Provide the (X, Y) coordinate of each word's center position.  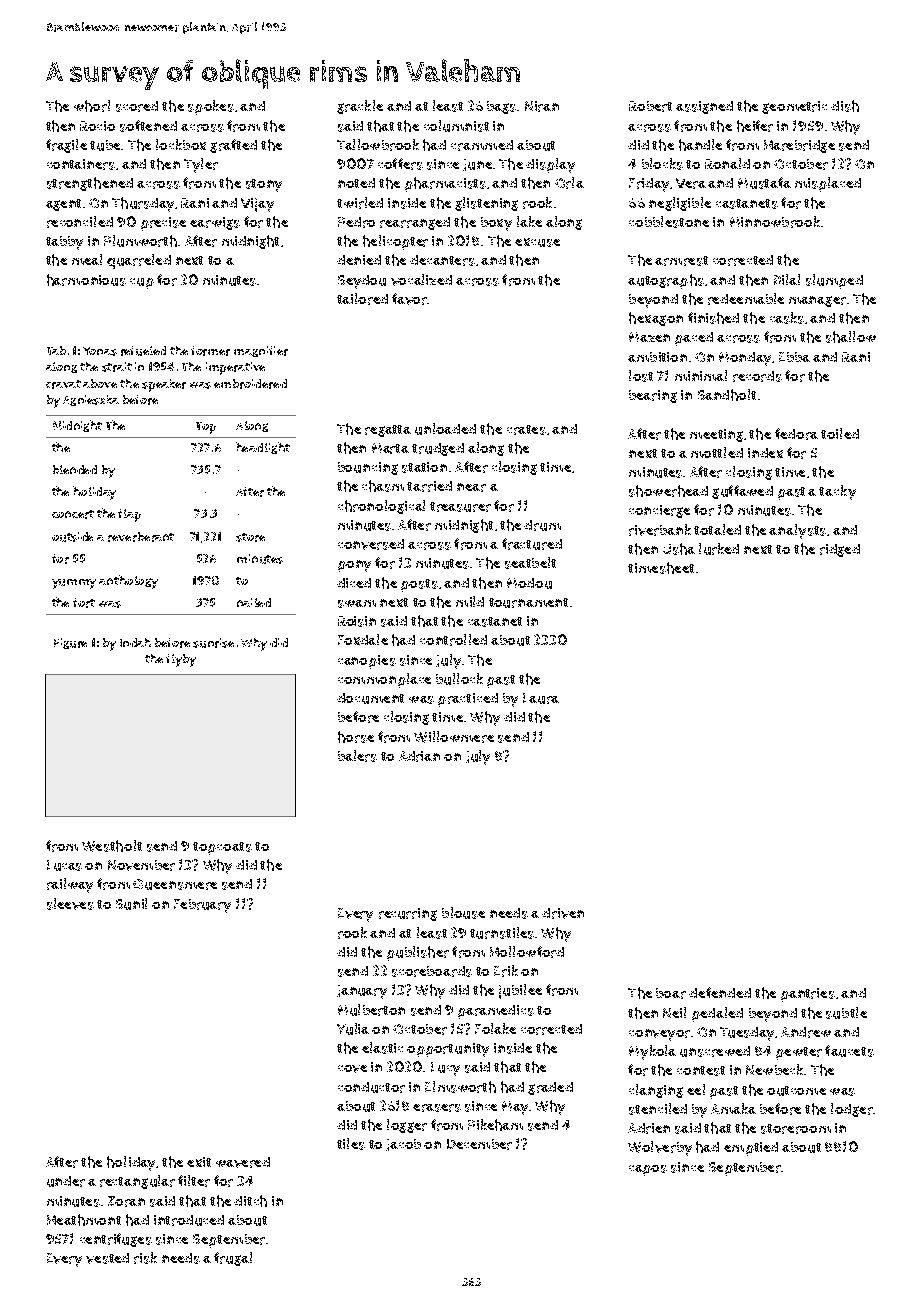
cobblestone (669, 222)
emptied (751, 1149)
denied (359, 260)
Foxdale (363, 639)
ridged (840, 550)
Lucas (64, 865)
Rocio (97, 126)
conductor (371, 1087)
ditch (250, 1201)
